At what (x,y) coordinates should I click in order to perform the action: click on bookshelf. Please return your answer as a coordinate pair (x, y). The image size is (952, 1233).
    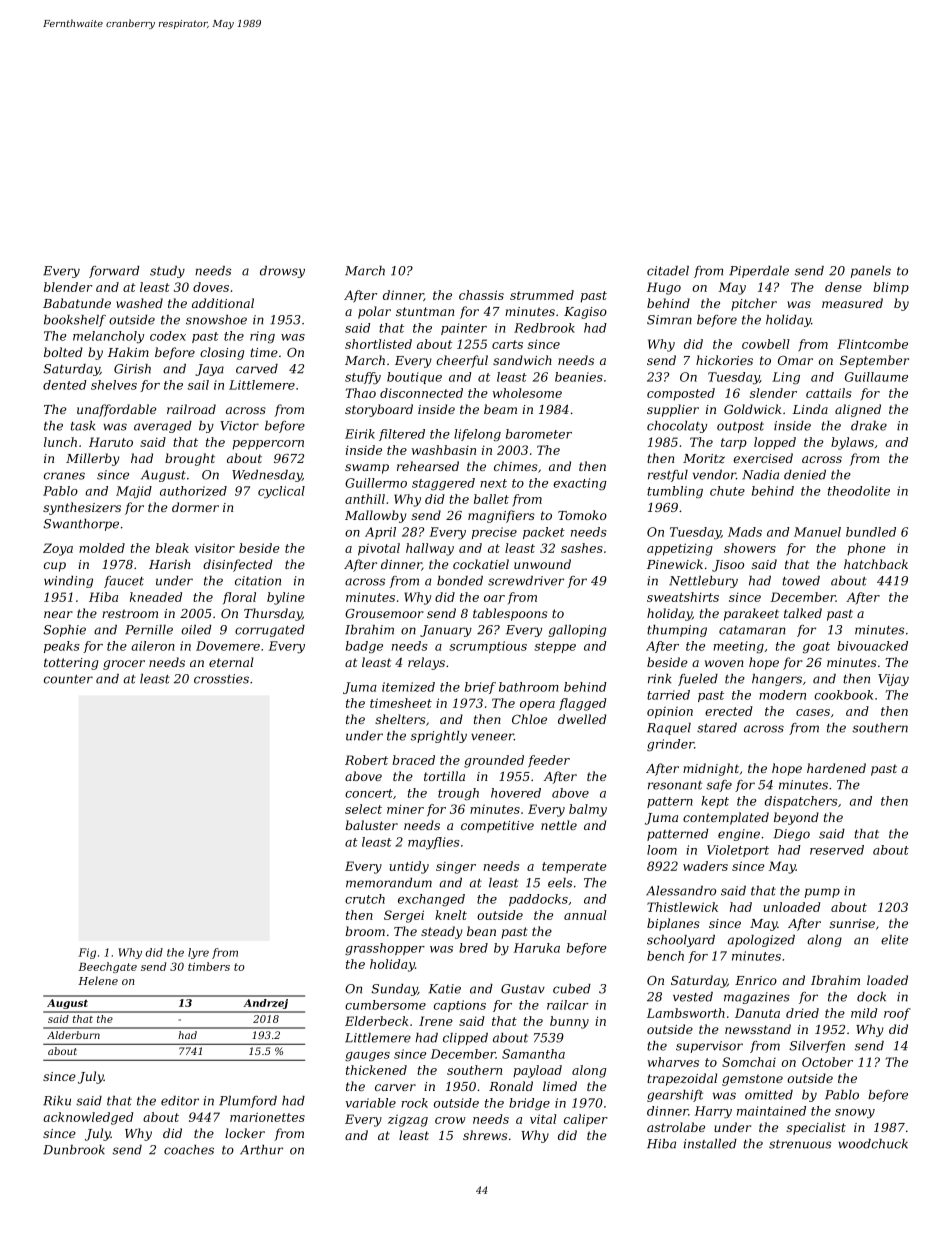
    Looking at the image, I should click on (75, 321).
